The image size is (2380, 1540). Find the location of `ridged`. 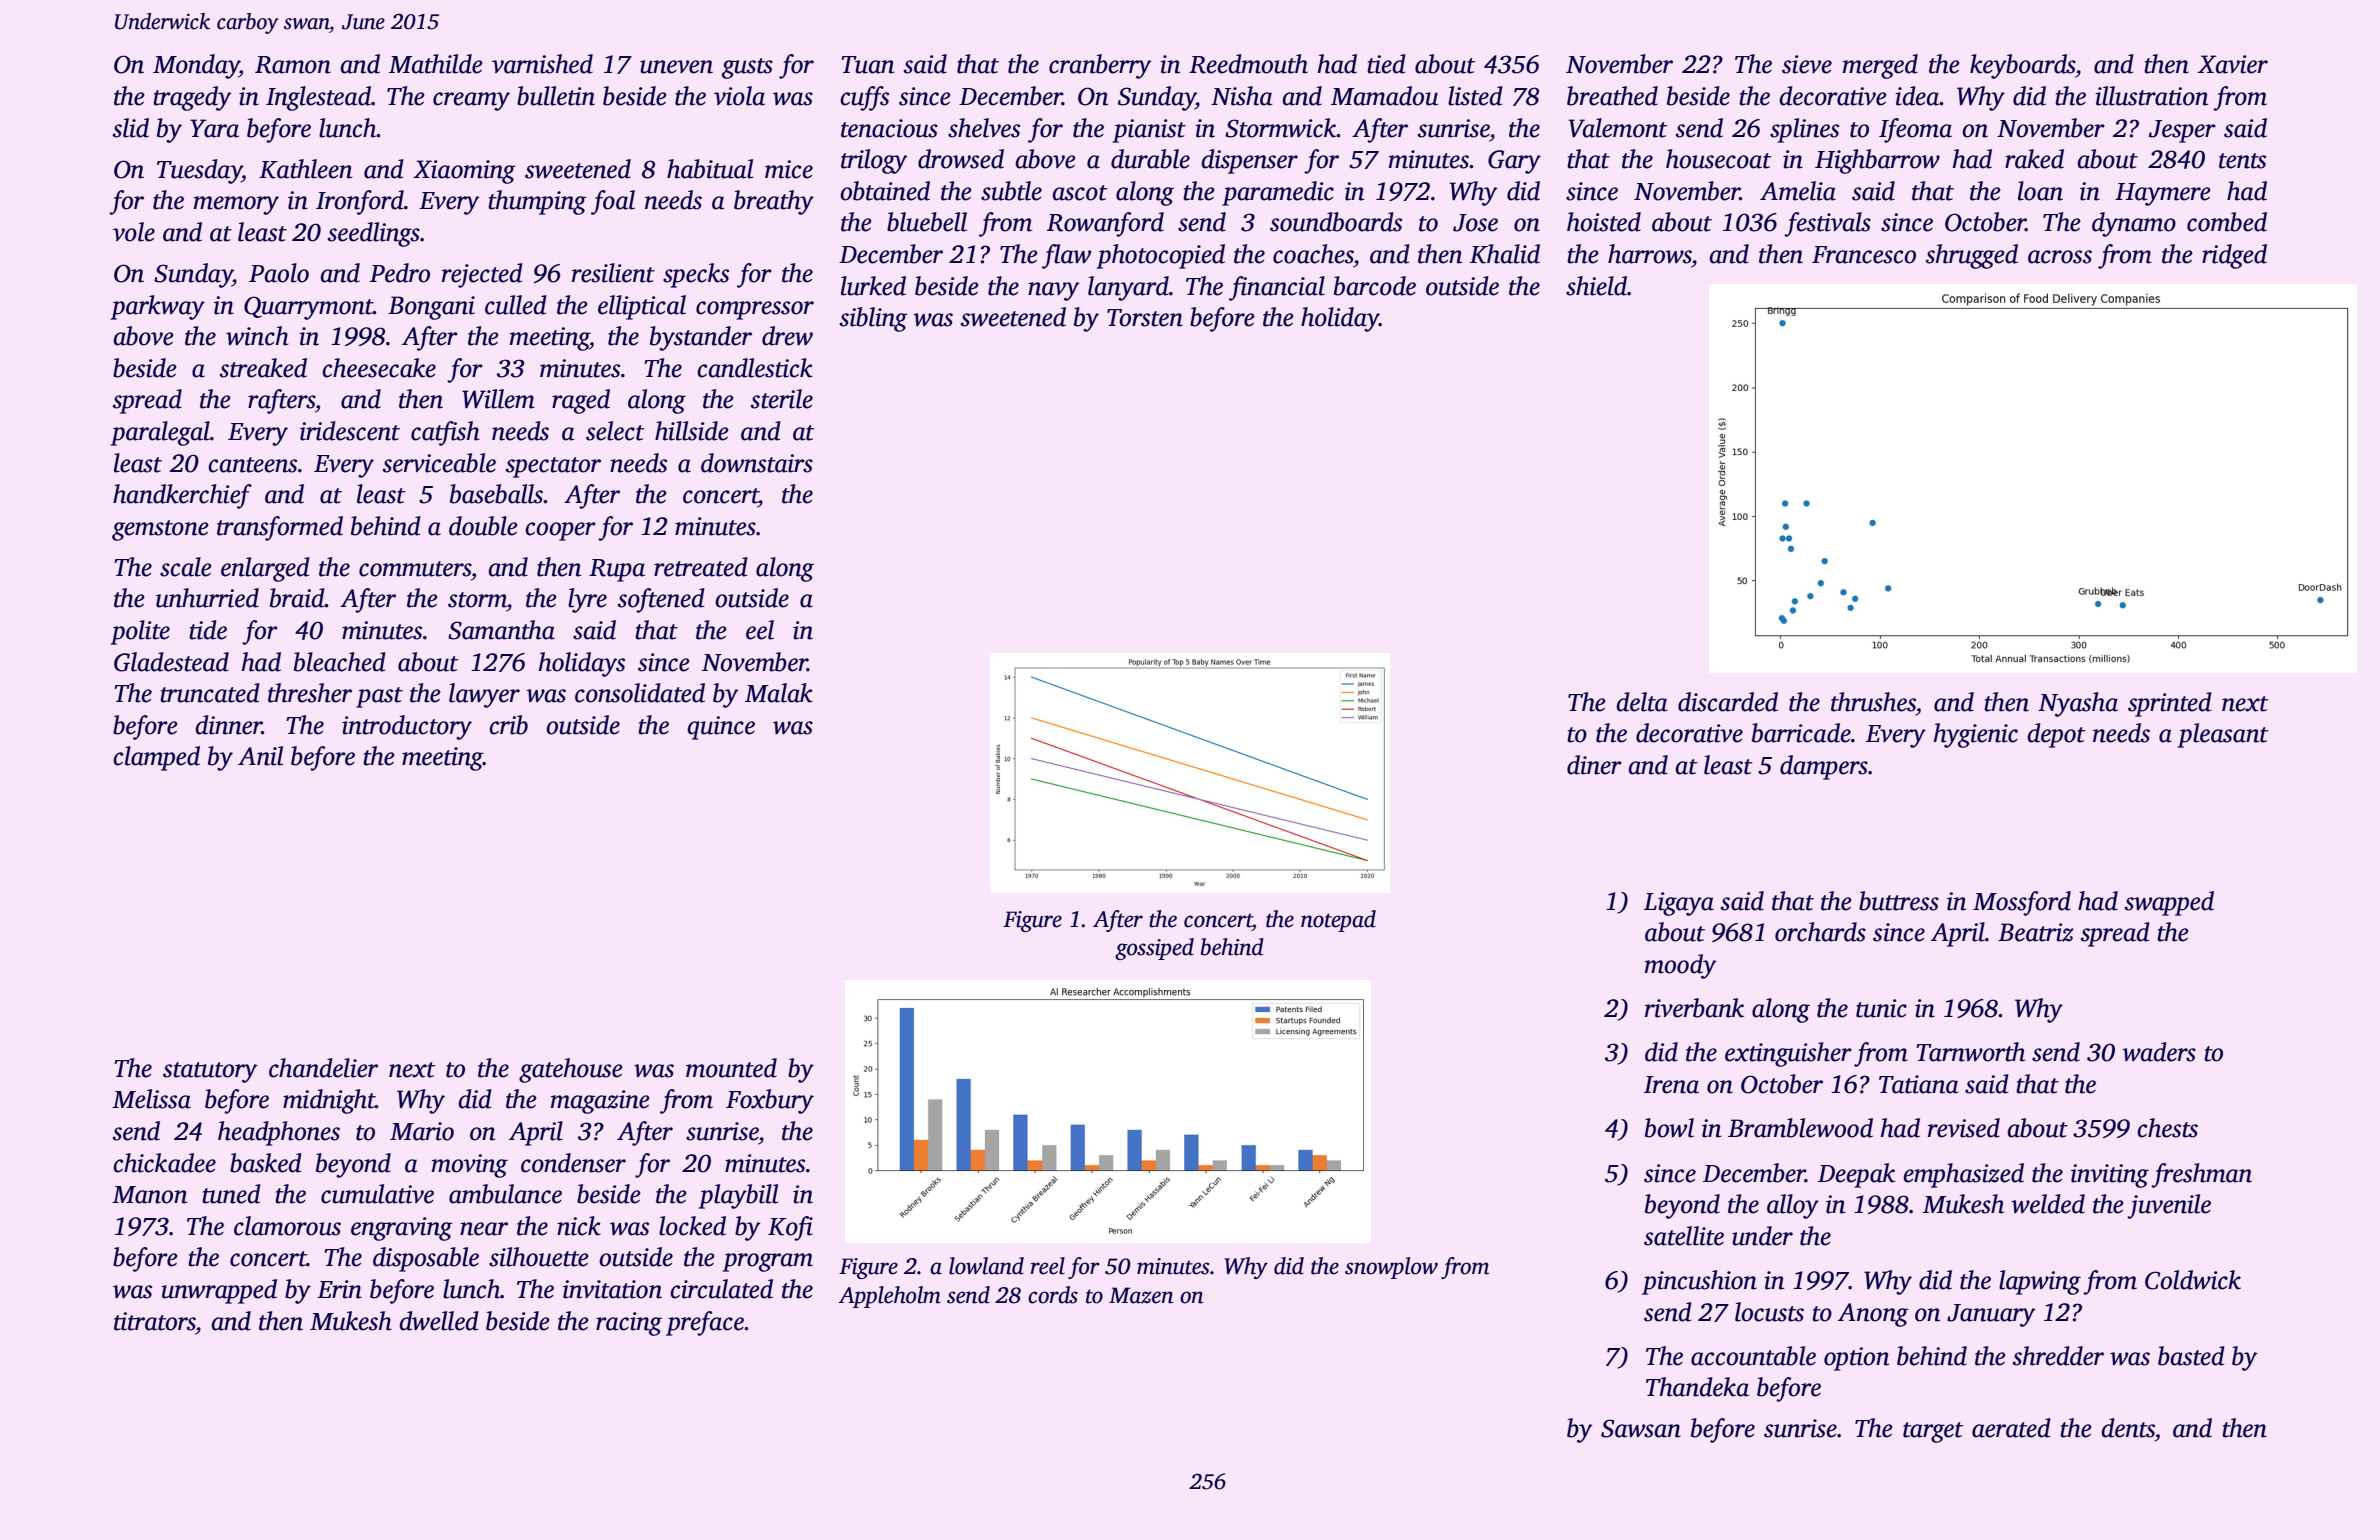

ridged is located at coordinates (2234, 256).
